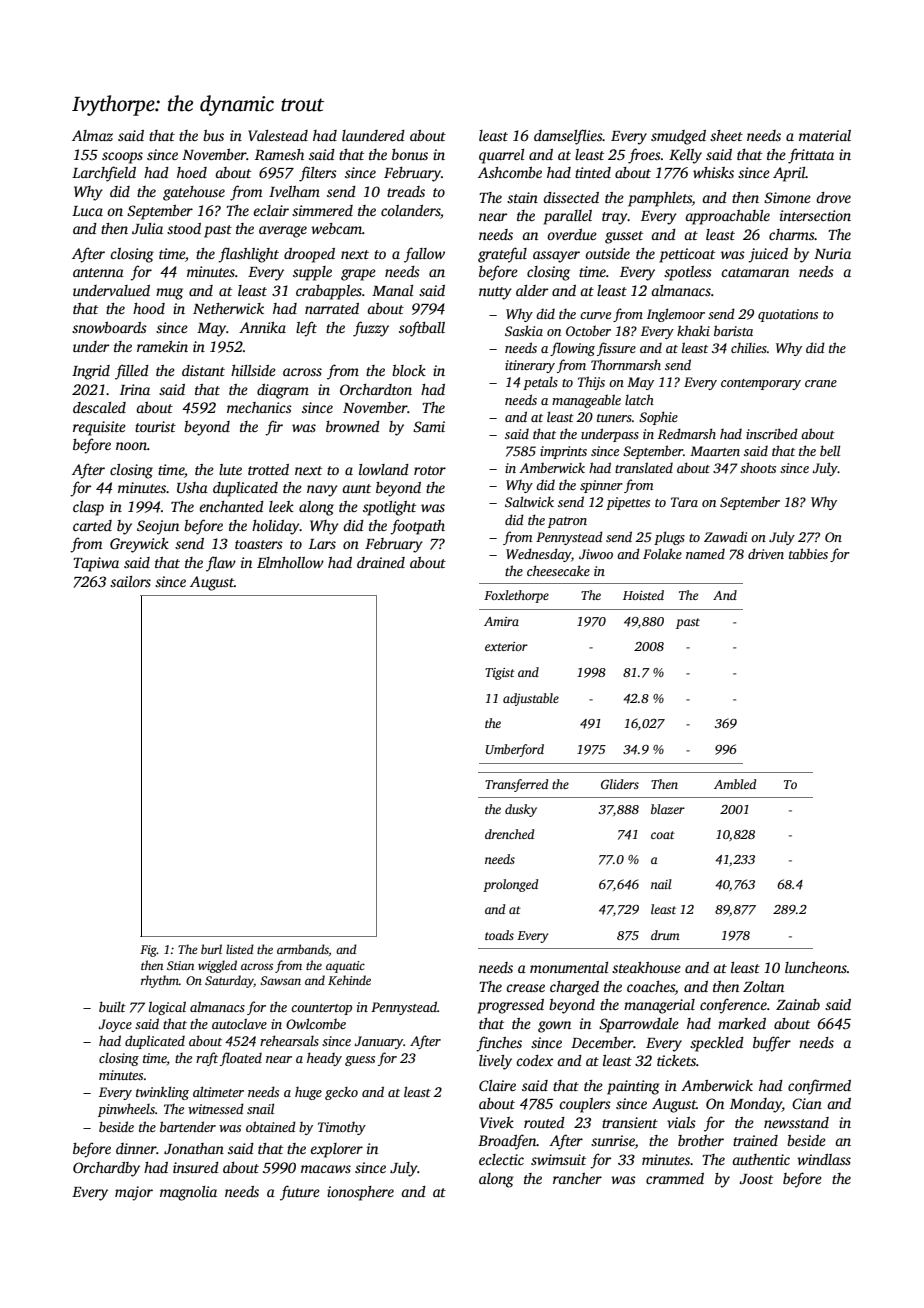 The width and height of the screenshot is (924, 1308). Describe the element at coordinates (148, 951) in the screenshot. I see `Fig` at that location.
